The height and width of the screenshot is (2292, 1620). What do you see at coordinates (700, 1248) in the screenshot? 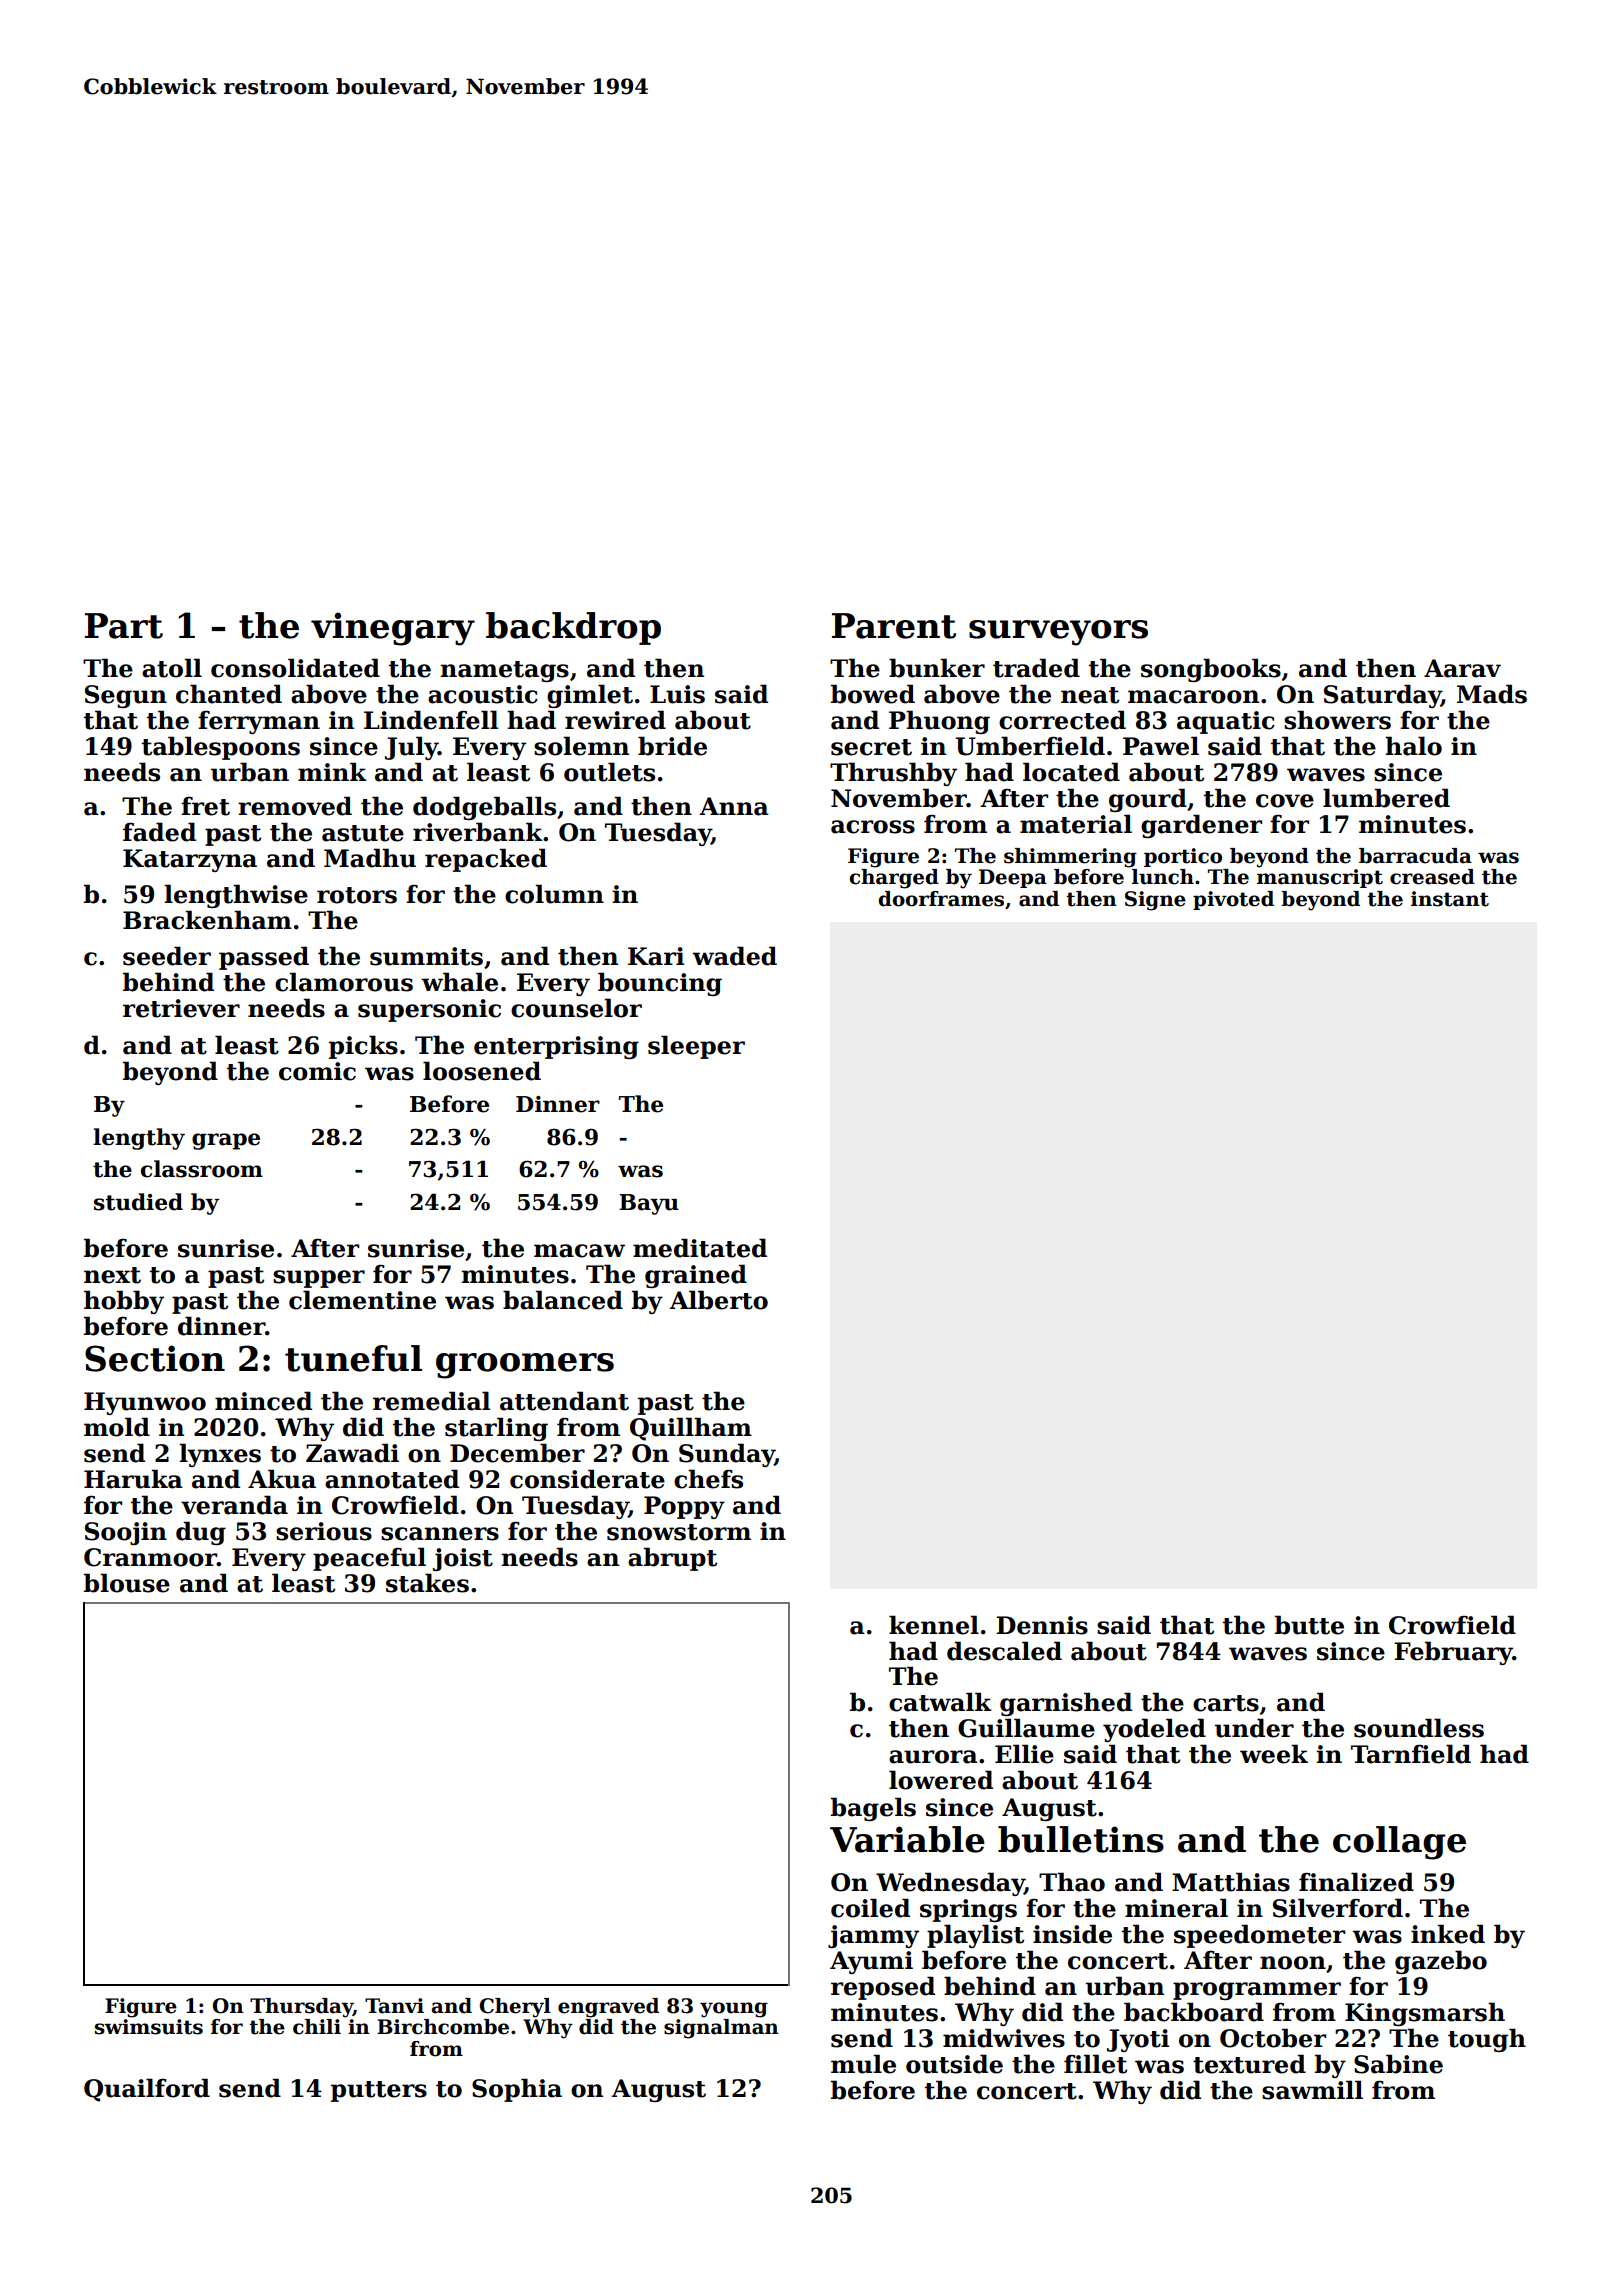
I see `meditated` at bounding box center [700, 1248].
